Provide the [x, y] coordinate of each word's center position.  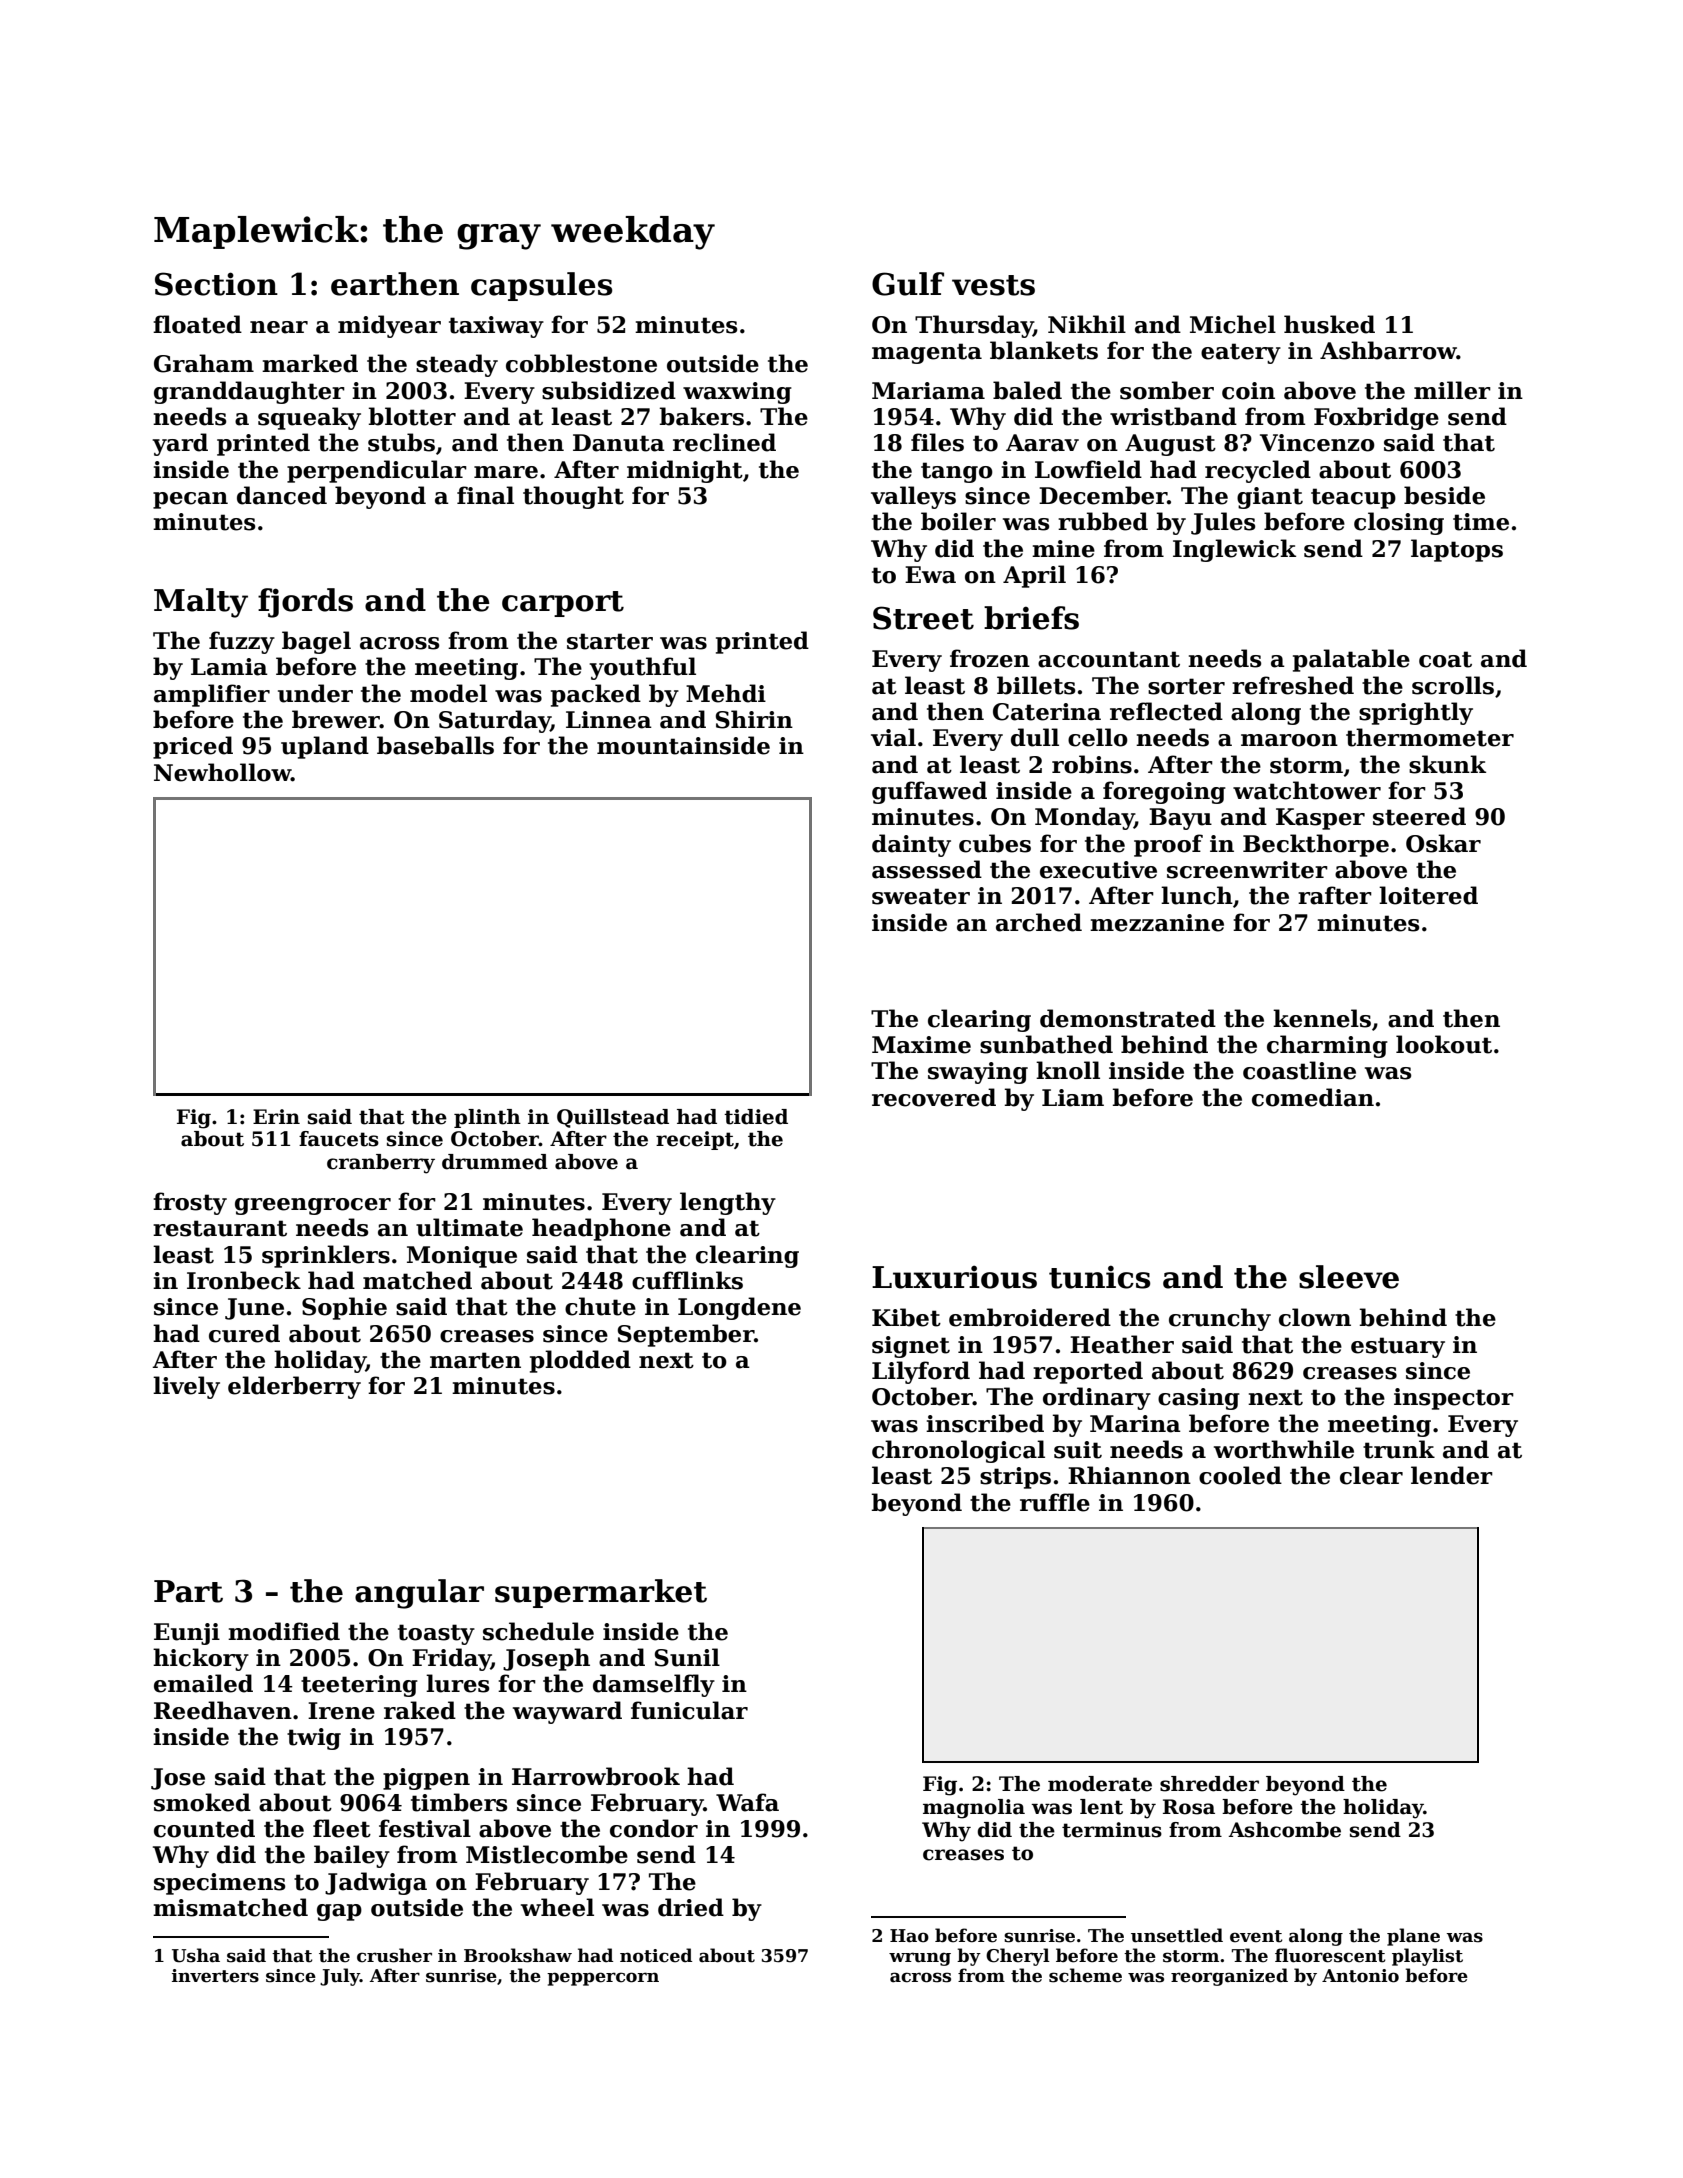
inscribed [985, 1423]
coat [1445, 659]
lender [1452, 1475]
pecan [190, 500]
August [1170, 445]
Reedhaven [223, 1710]
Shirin [754, 719]
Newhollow [222, 772]
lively [186, 1387]
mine [1063, 549]
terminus [1112, 1830]
